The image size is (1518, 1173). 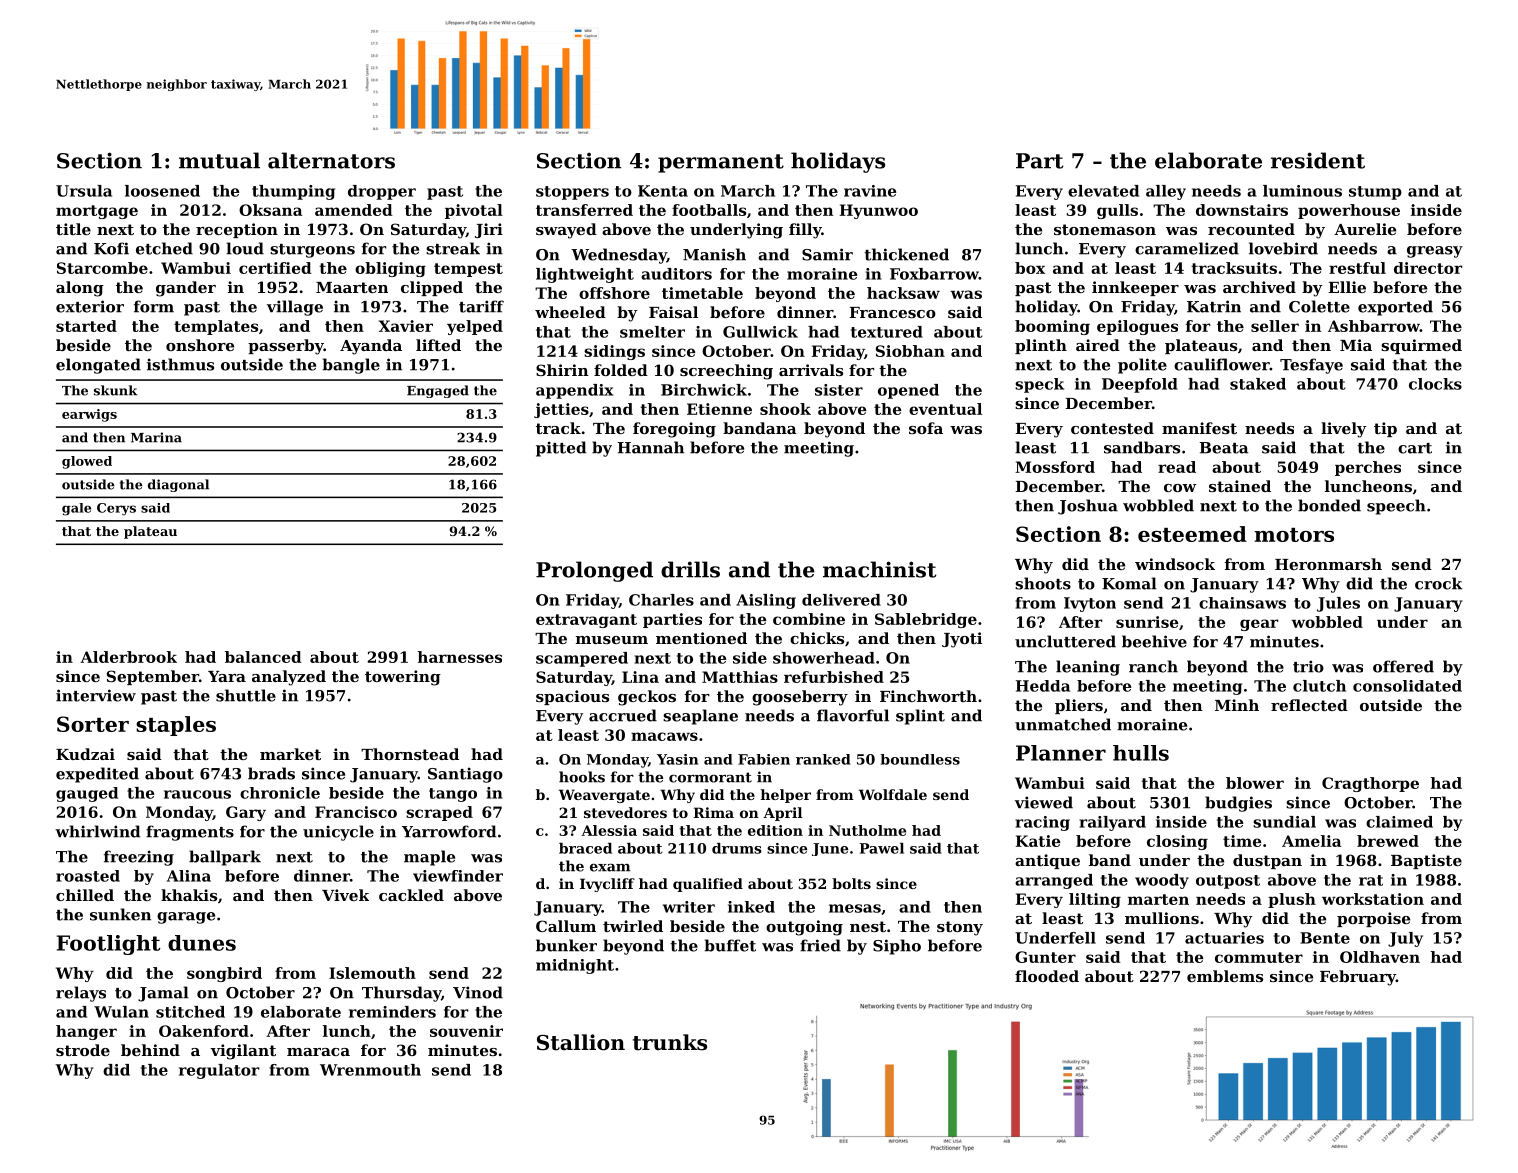 What do you see at coordinates (406, 326) in the screenshot?
I see `Xavier` at bounding box center [406, 326].
